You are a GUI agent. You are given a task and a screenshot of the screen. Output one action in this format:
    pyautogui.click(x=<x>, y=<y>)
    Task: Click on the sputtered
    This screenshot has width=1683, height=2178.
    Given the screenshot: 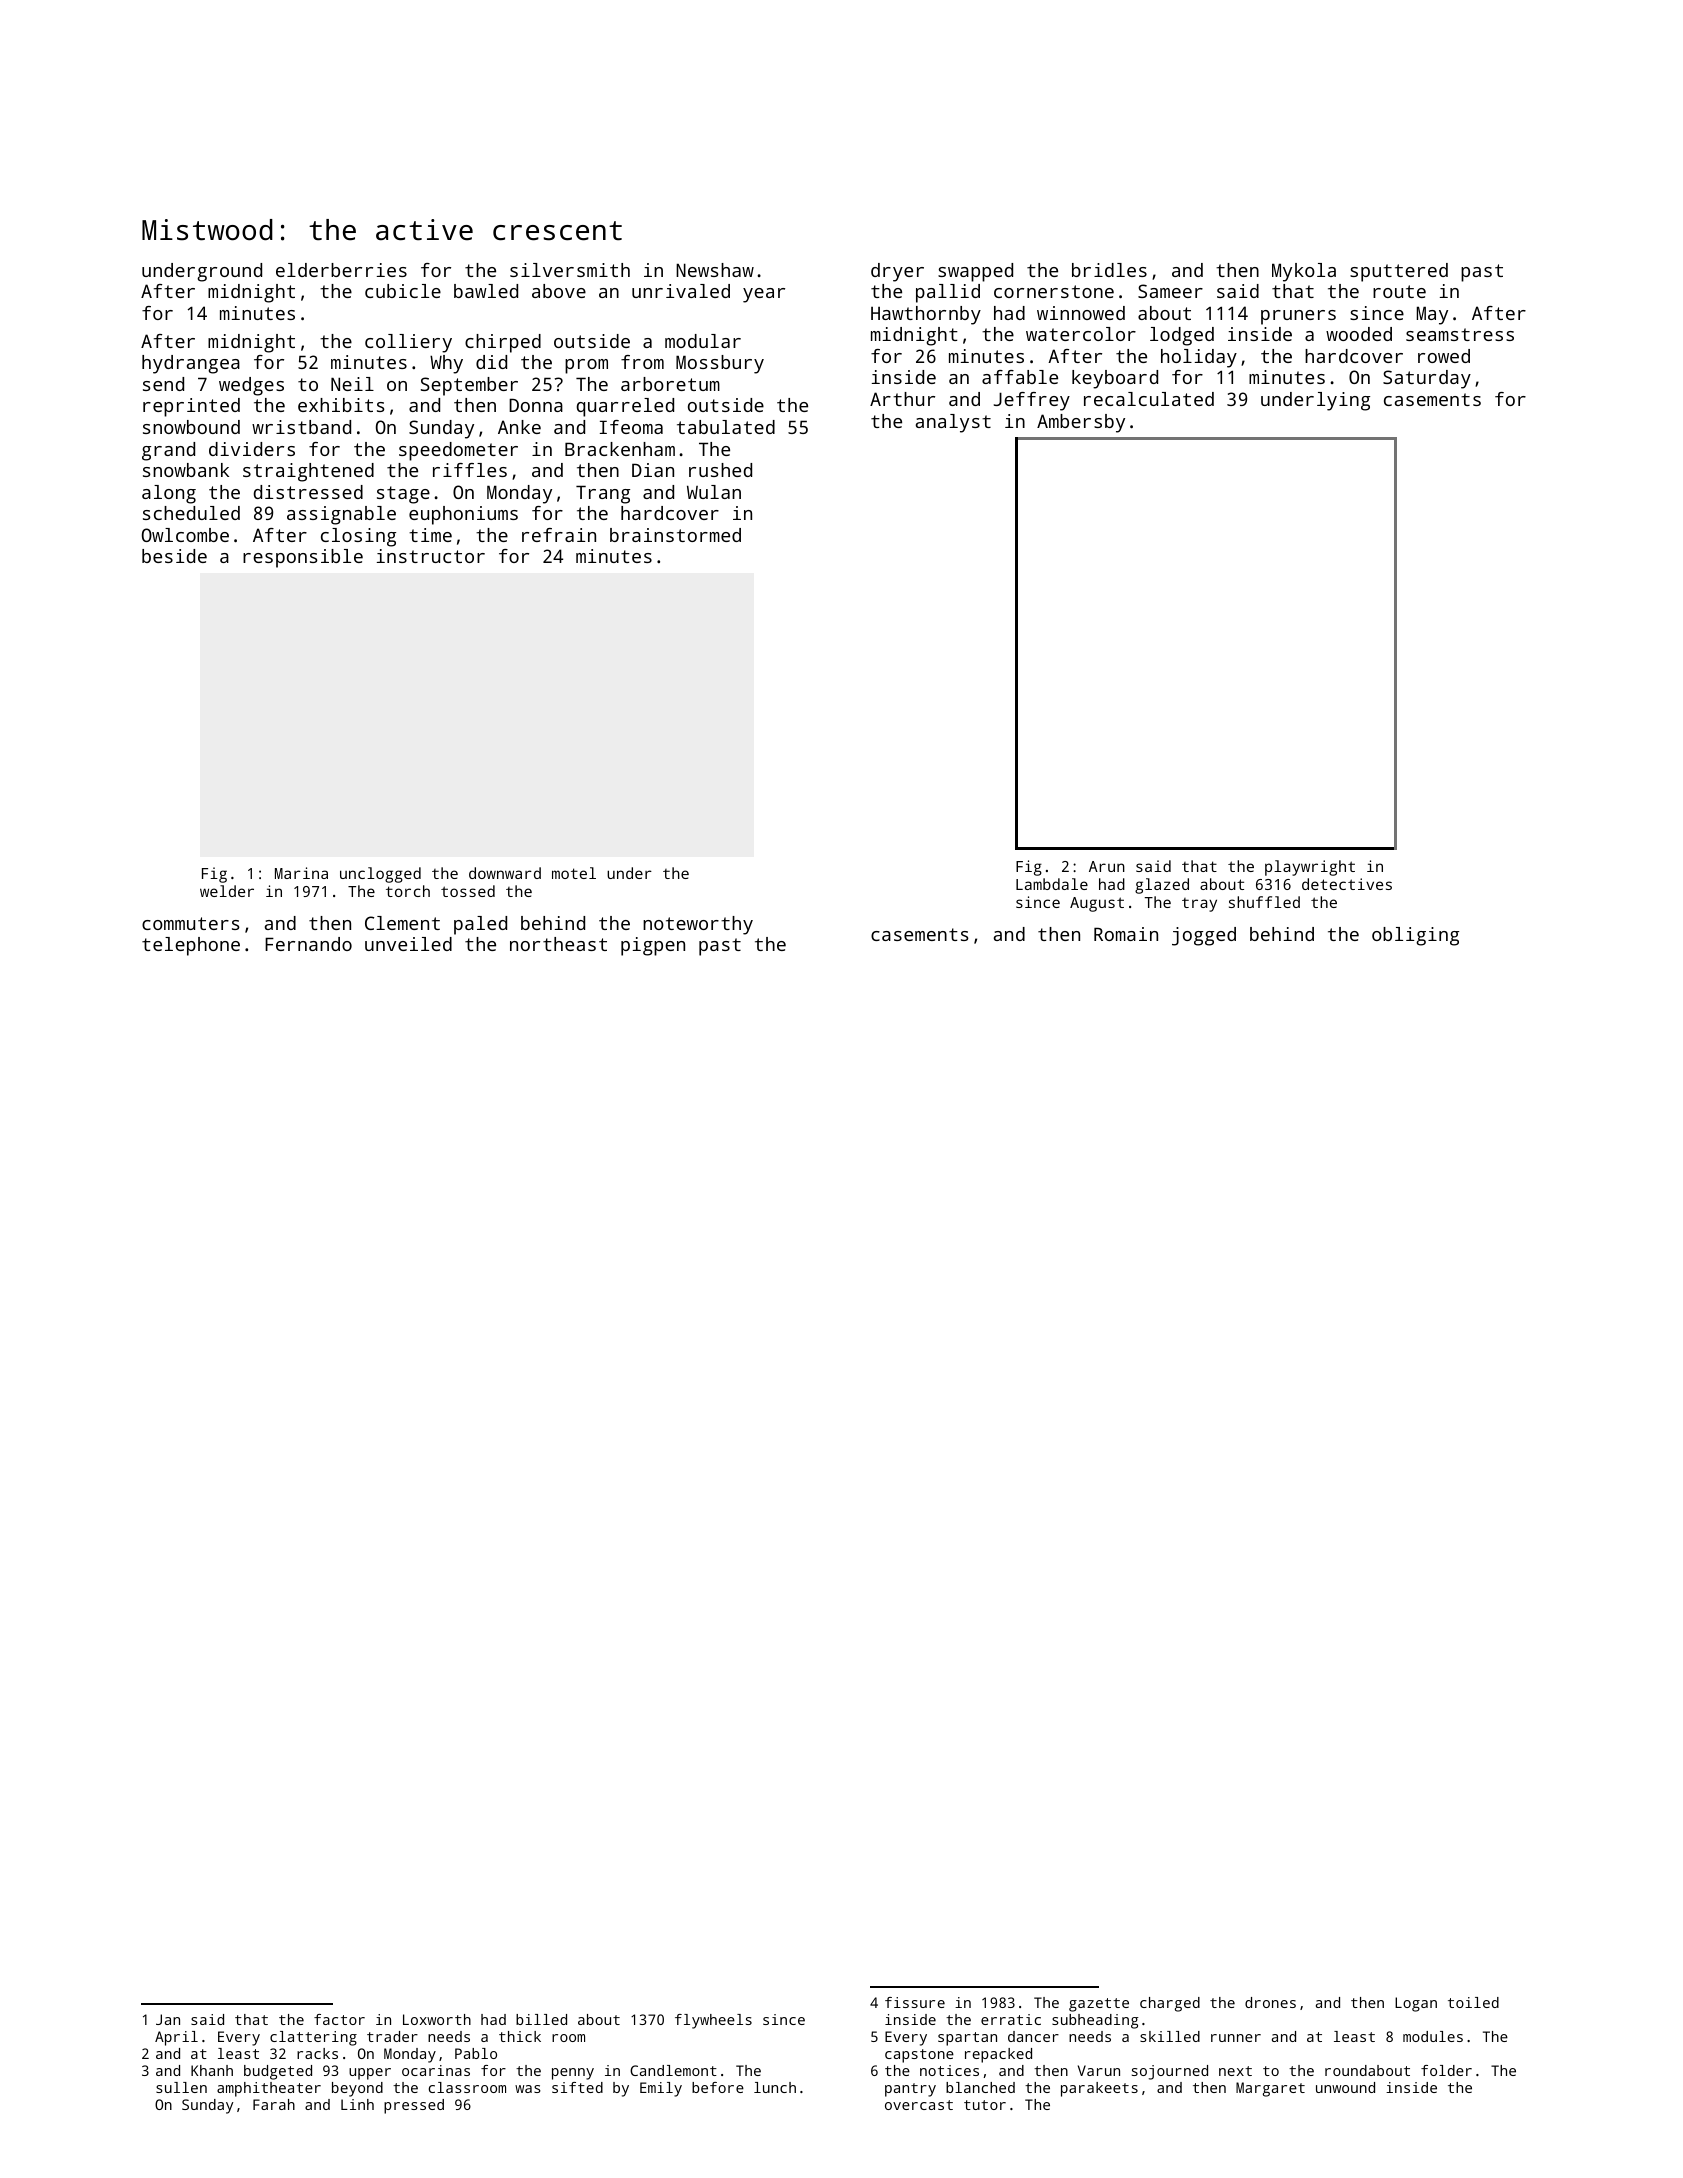 What is the action you would take?
    pyautogui.click(x=1399, y=272)
